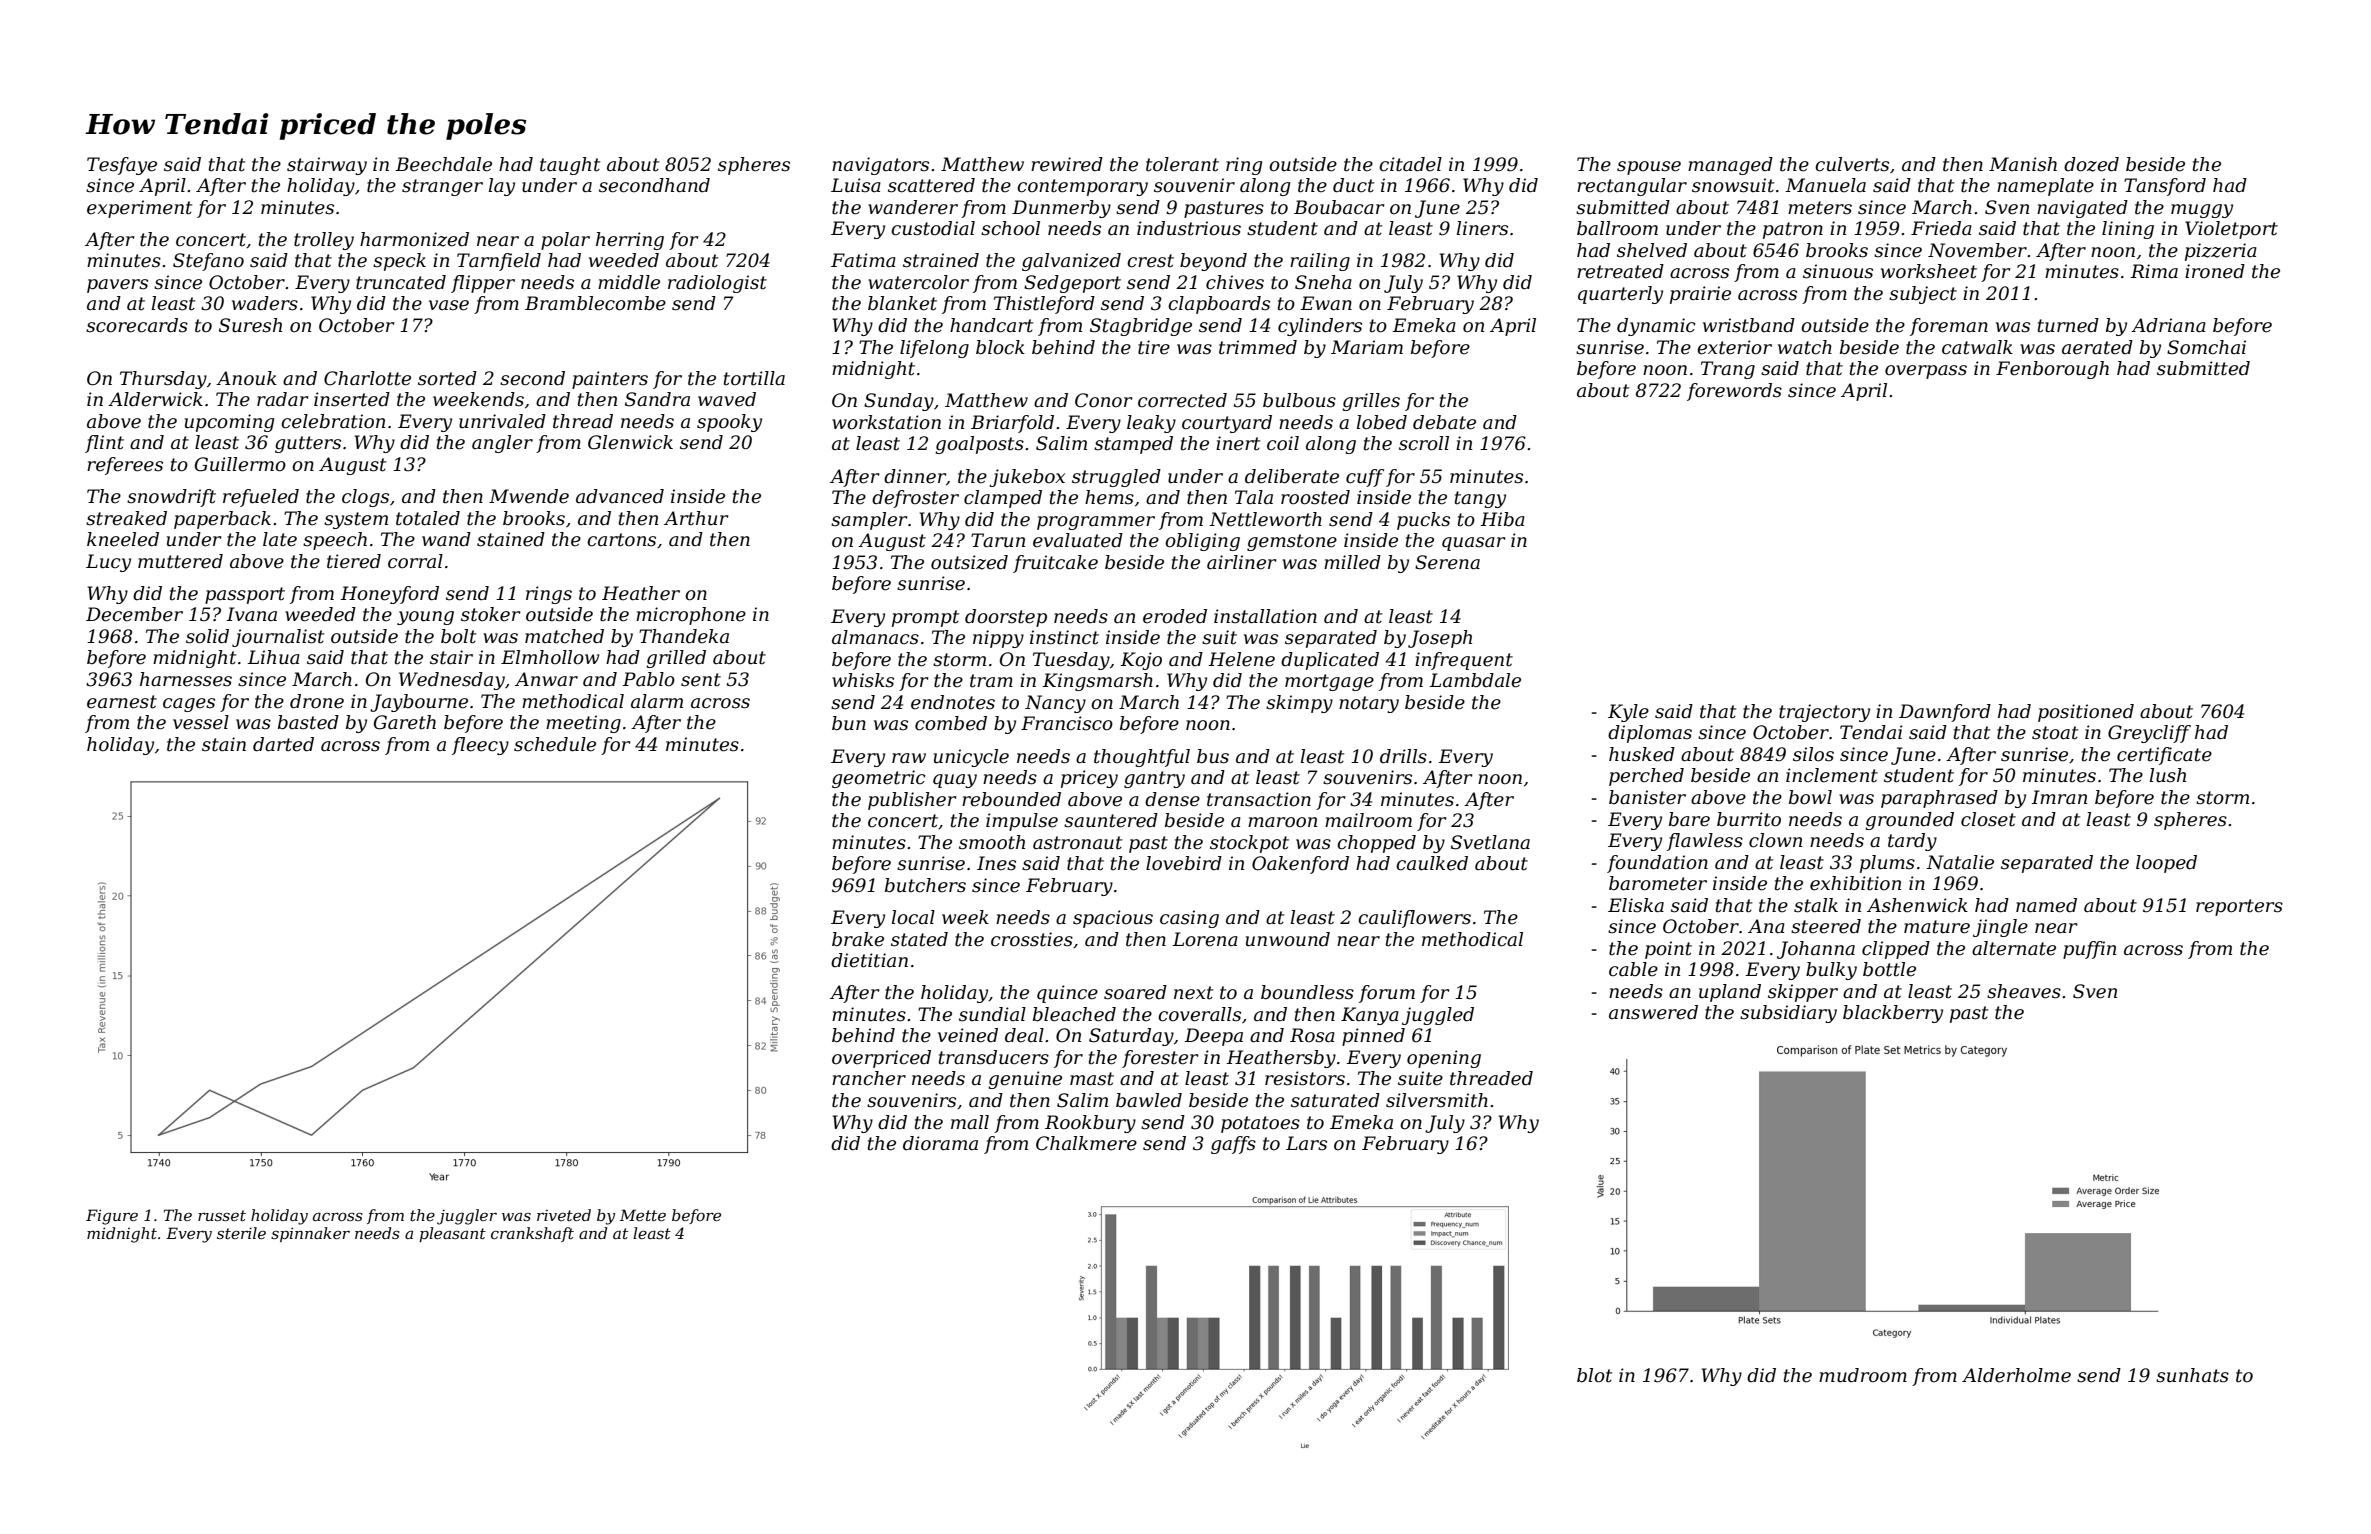 This page has height=1534, width=2371. What do you see at coordinates (2221, 252) in the page?
I see `pizzeria` at bounding box center [2221, 252].
